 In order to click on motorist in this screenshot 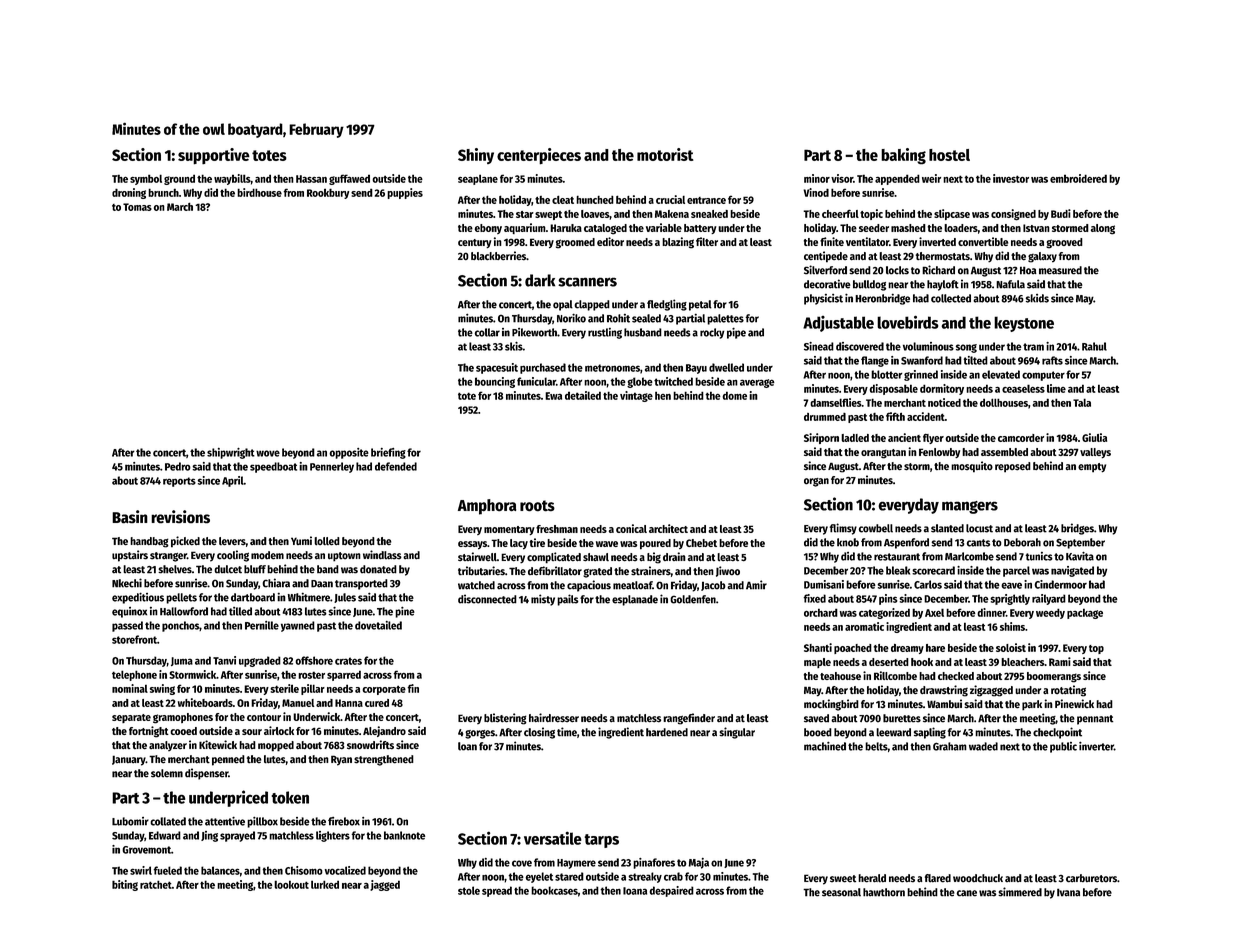, I will do `click(665, 154)`.
